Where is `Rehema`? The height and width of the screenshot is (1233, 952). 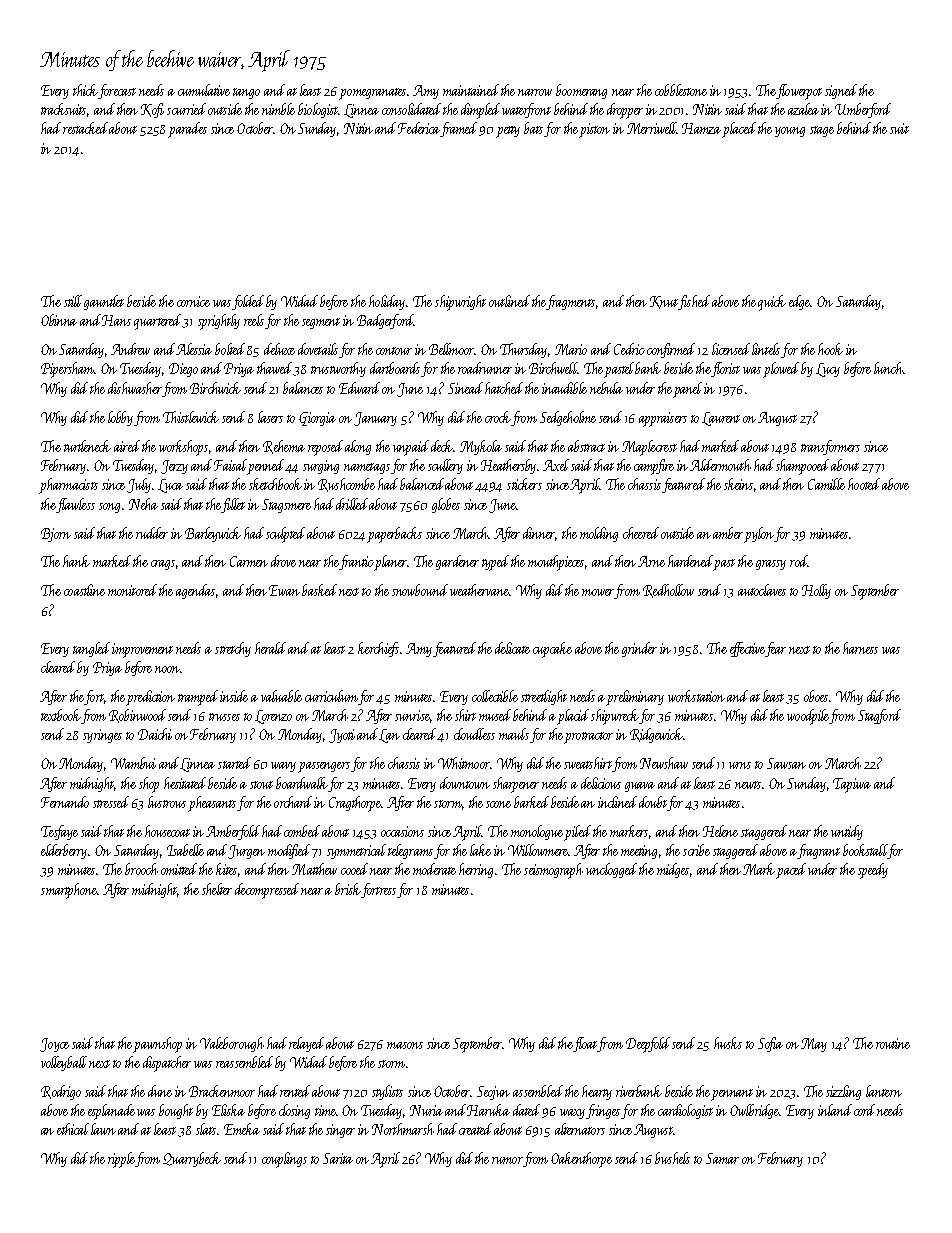
Rehema is located at coordinates (284, 447).
